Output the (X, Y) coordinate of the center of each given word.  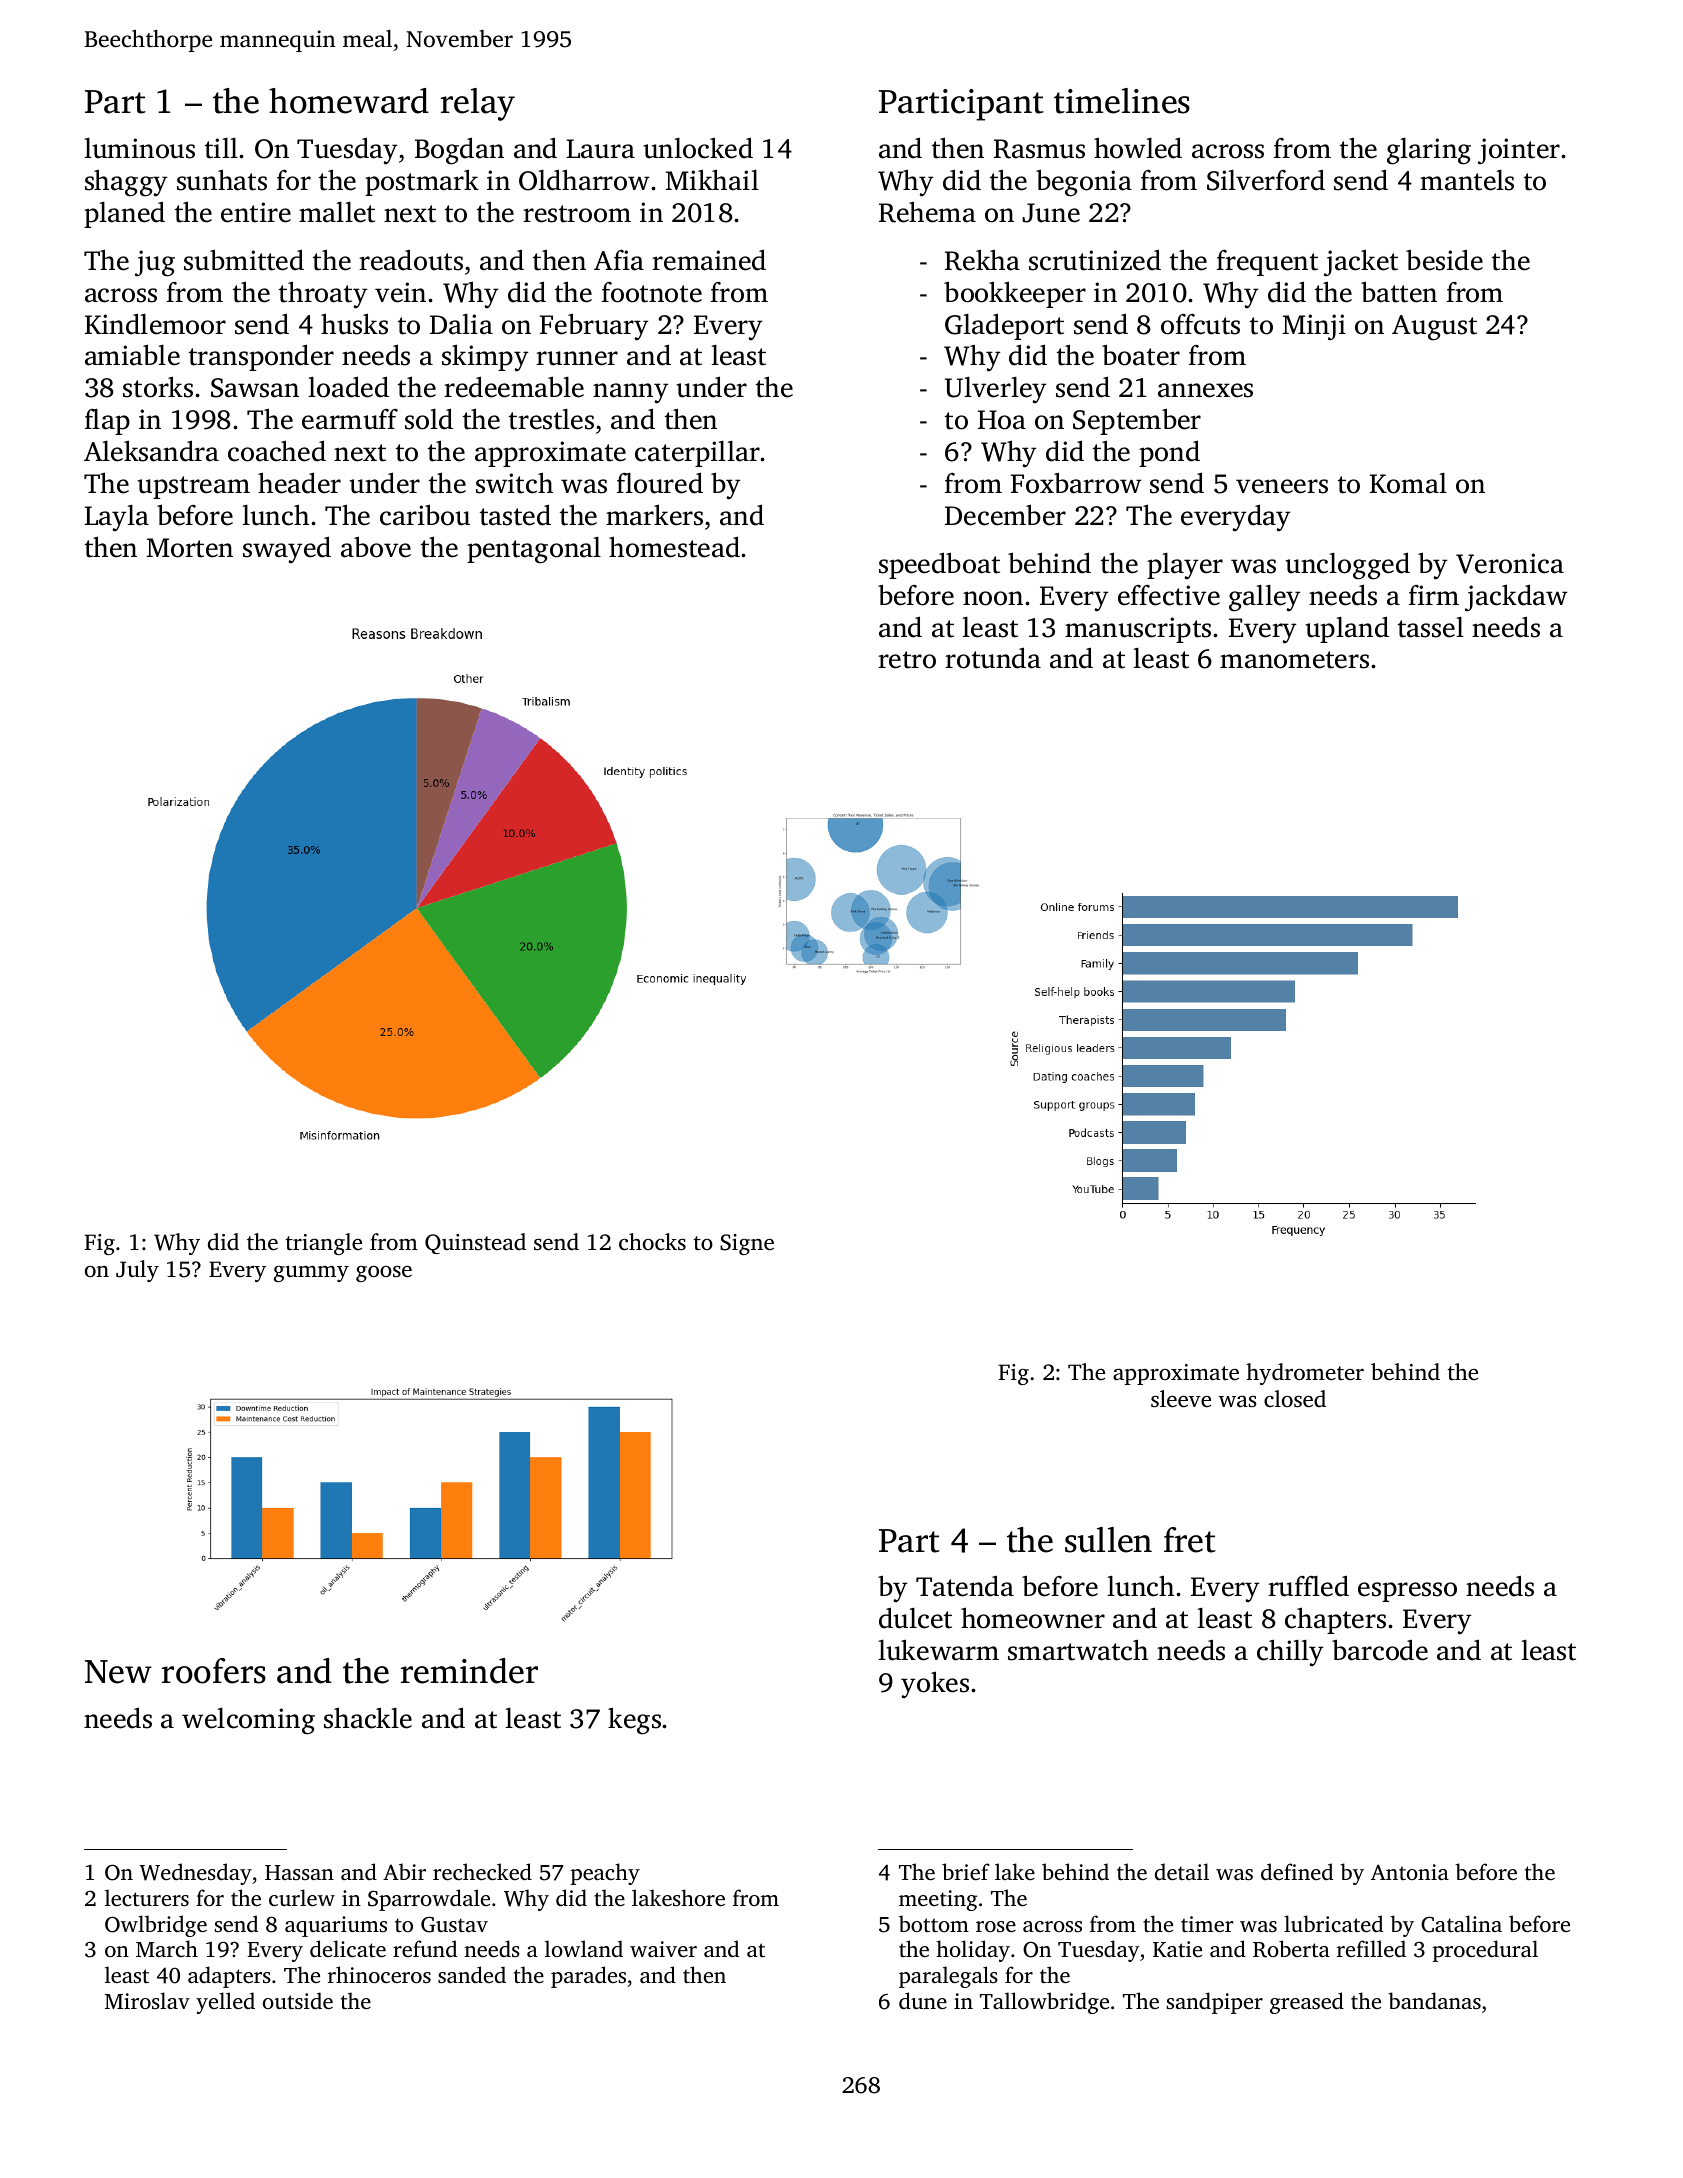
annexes (1205, 390)
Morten (190, 548)
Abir (404, 1871)
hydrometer (1305, 1374)
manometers (1294, 660)
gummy (311, 1273)
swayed (287, 550)
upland (1347, 629)
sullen (1108, 1540)
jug (155, 263)
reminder (469, 1671)
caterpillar (698, 454)
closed (1295, 1399)
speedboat (939, 565)
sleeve (1181, 1399)
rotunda (993, 658)
